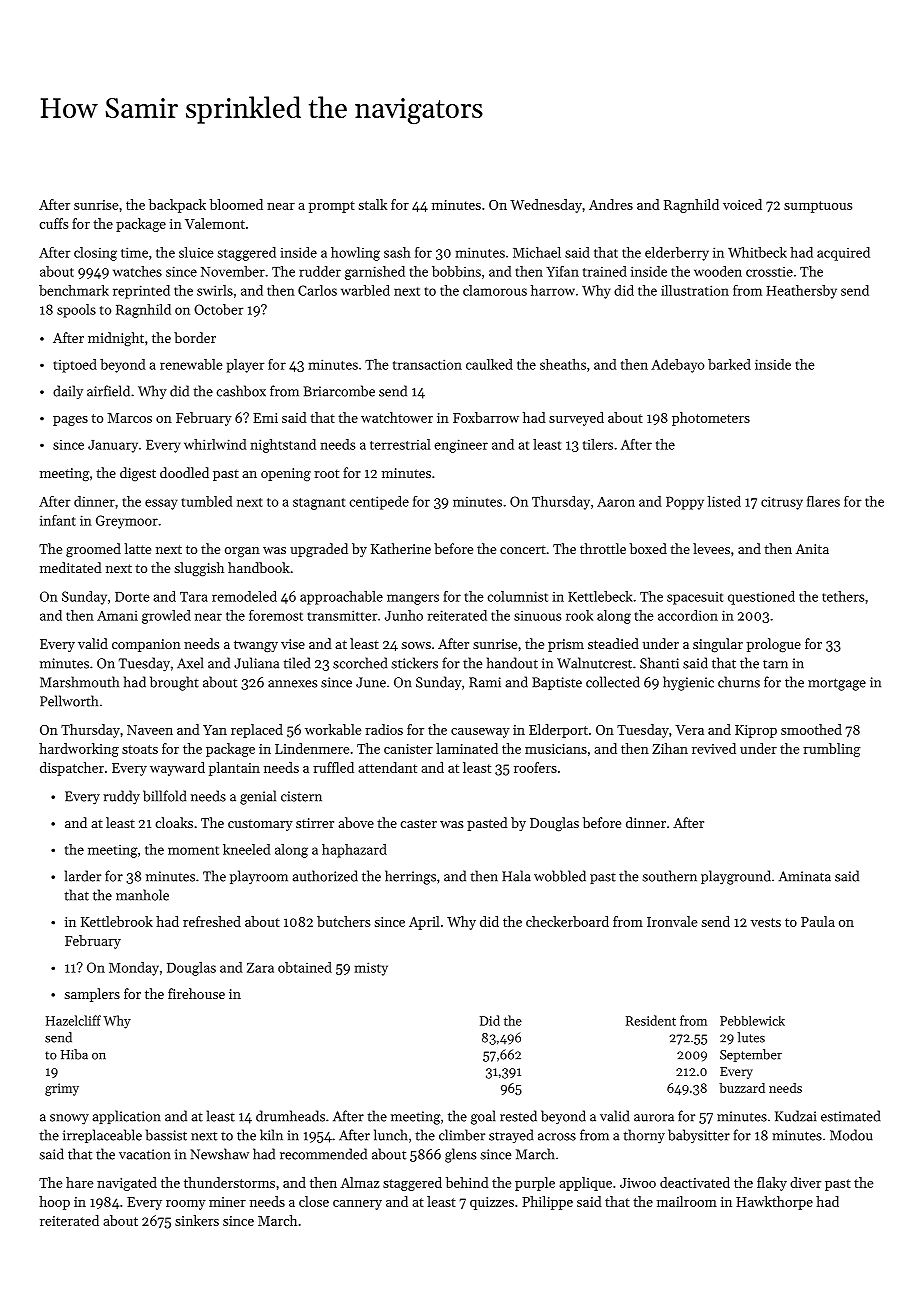 This screenshot has width=924, height=1308. I want to click on roofers, so click(535, 767).
